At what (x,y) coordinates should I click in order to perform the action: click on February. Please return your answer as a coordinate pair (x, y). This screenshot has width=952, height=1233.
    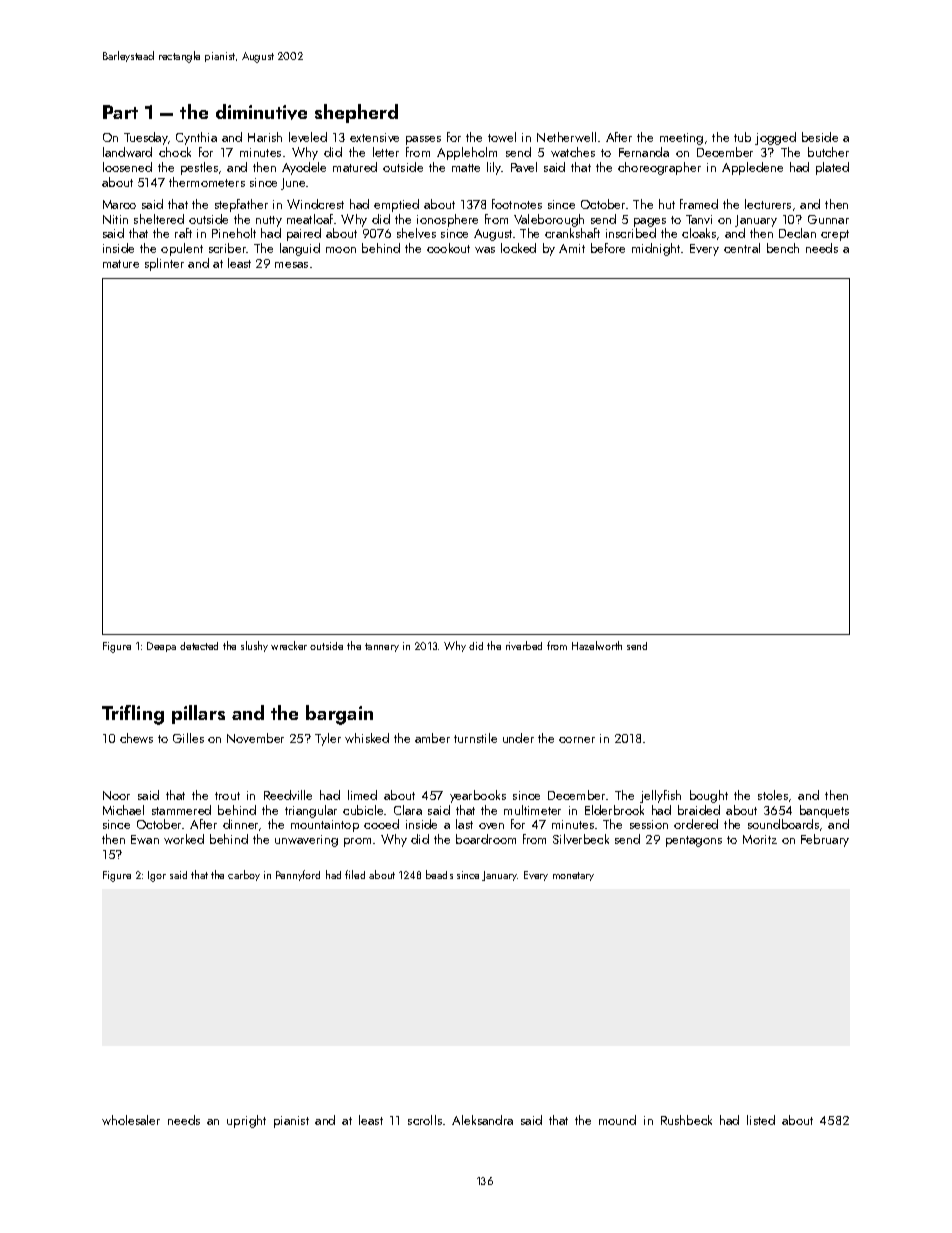
    Looking at the image, I should click on (825, 840).
